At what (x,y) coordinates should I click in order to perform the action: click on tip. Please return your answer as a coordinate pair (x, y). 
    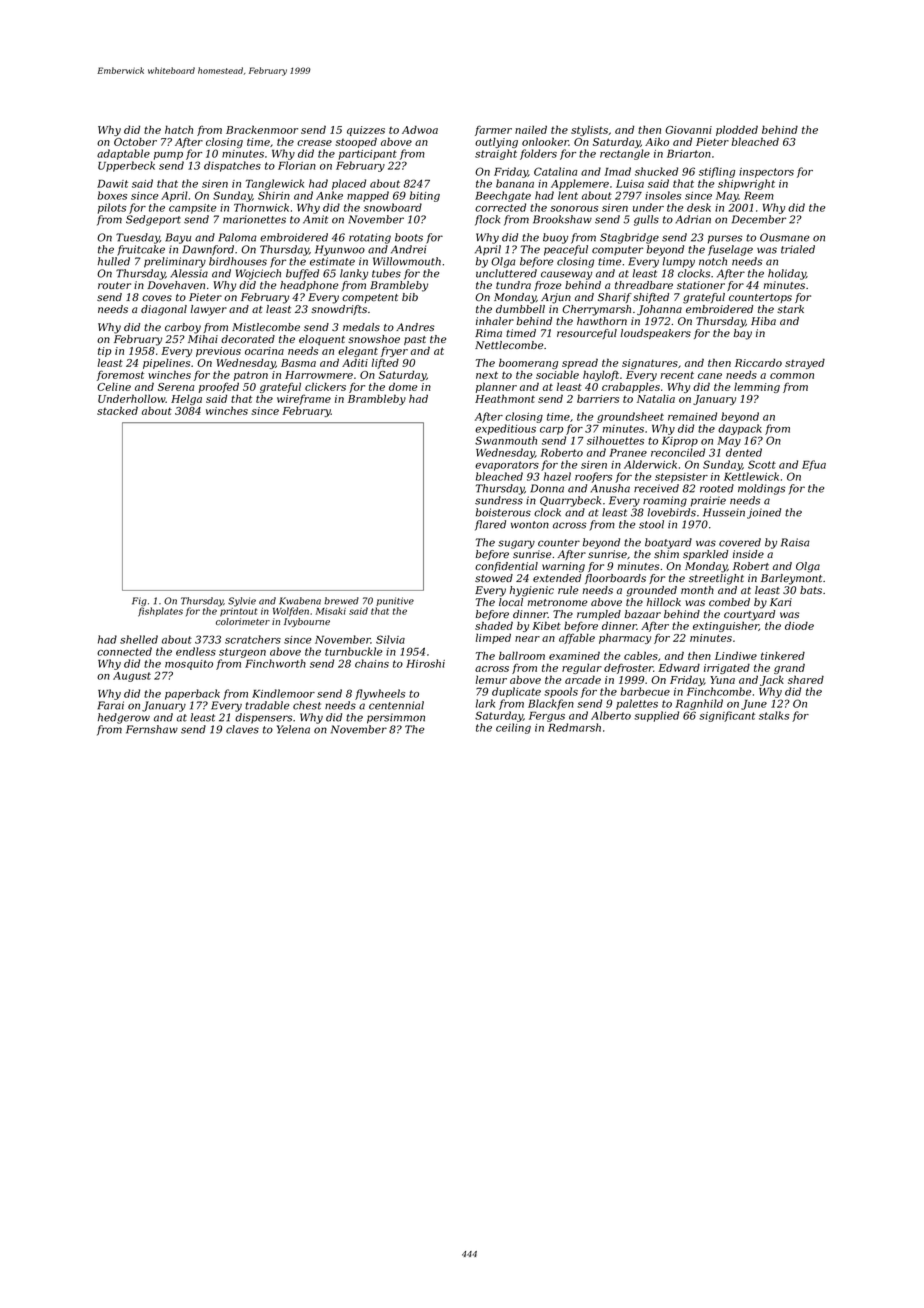
    Looking at the image, I should click on (105, 352).
